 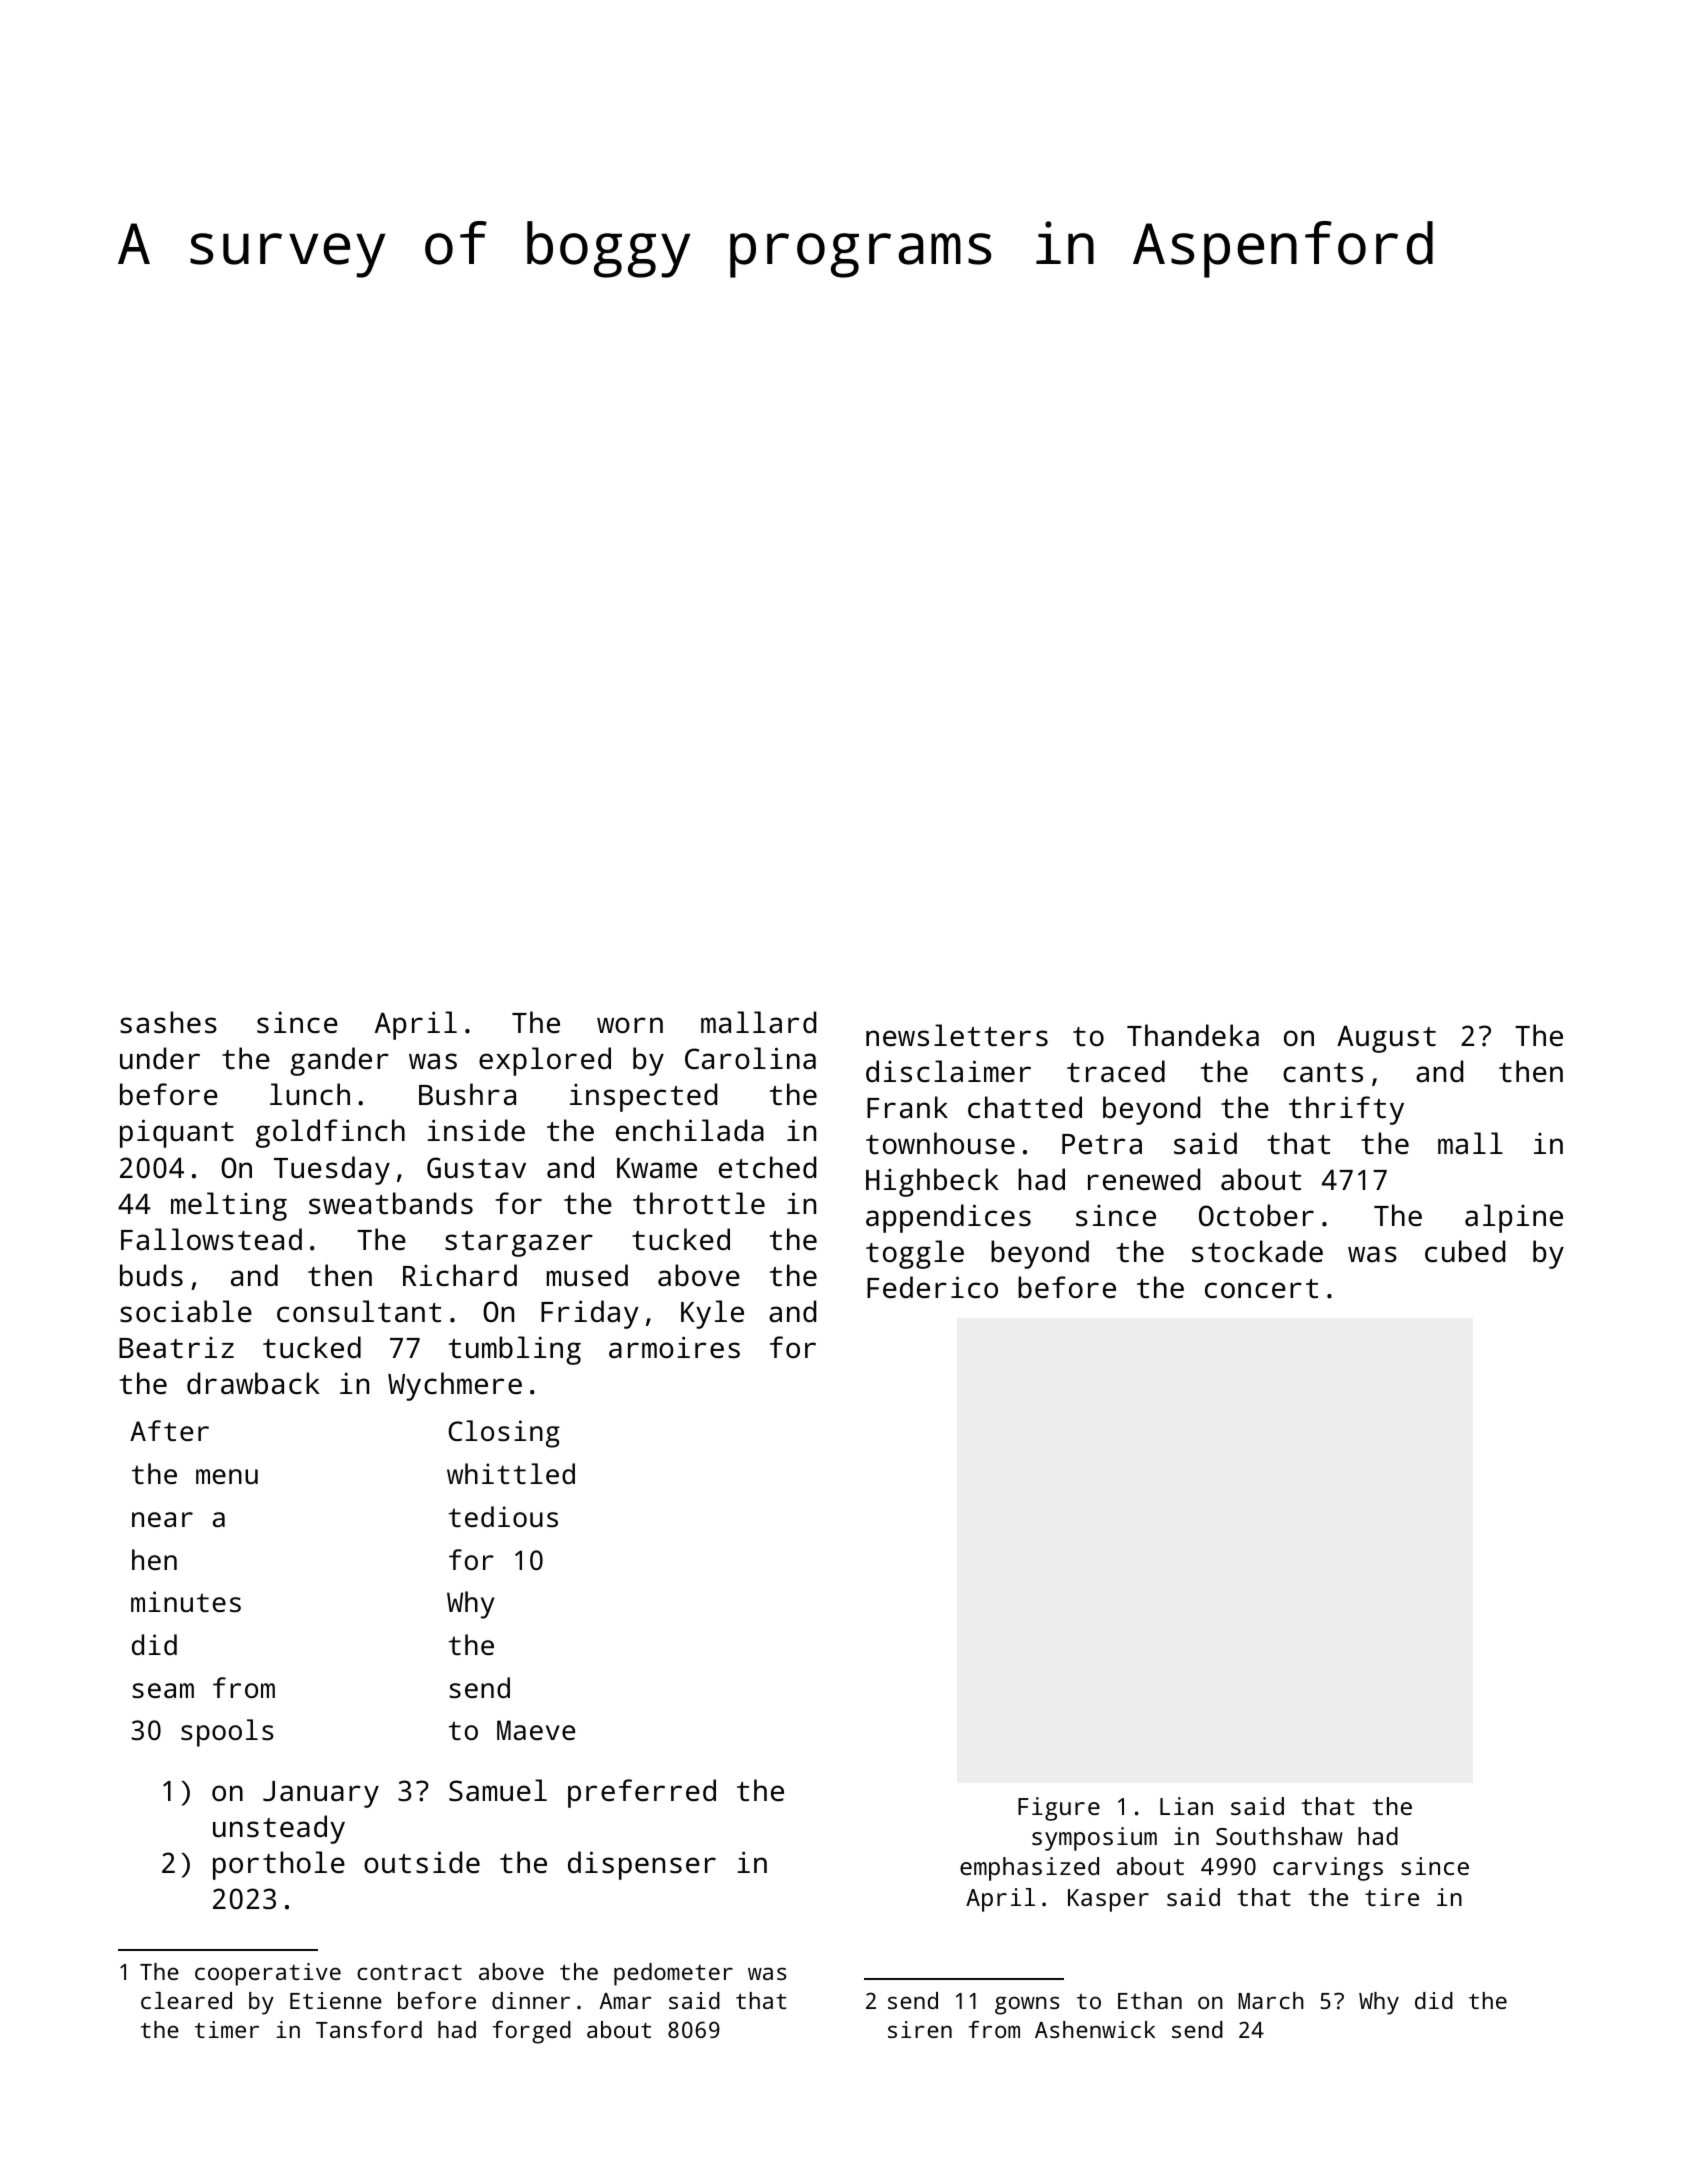 What do you see at coordinates (630, 1025) in the image?
I see `worn` at bounding box center [630, 1025].
